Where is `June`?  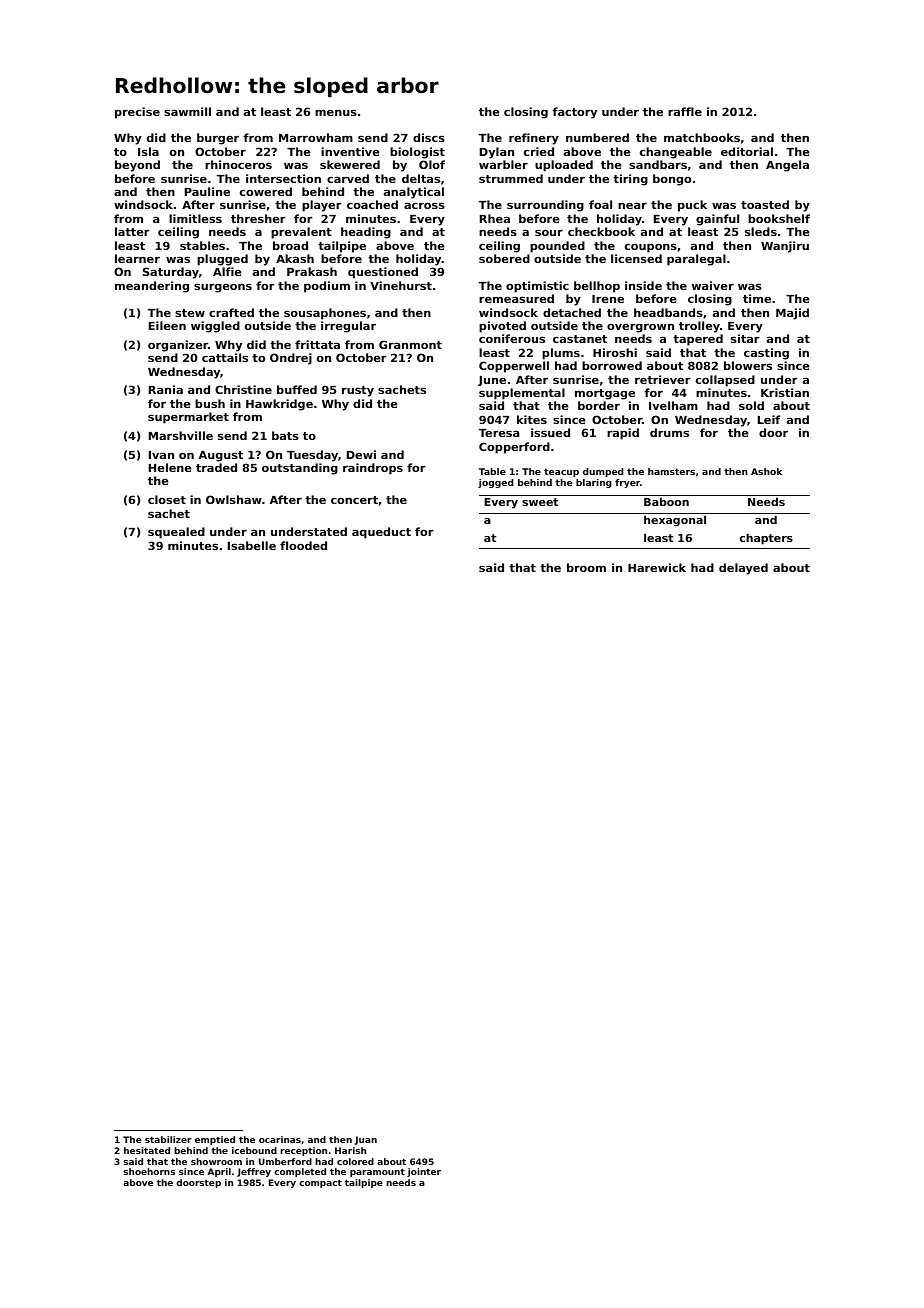
June is located at coordinates (492, 381).
